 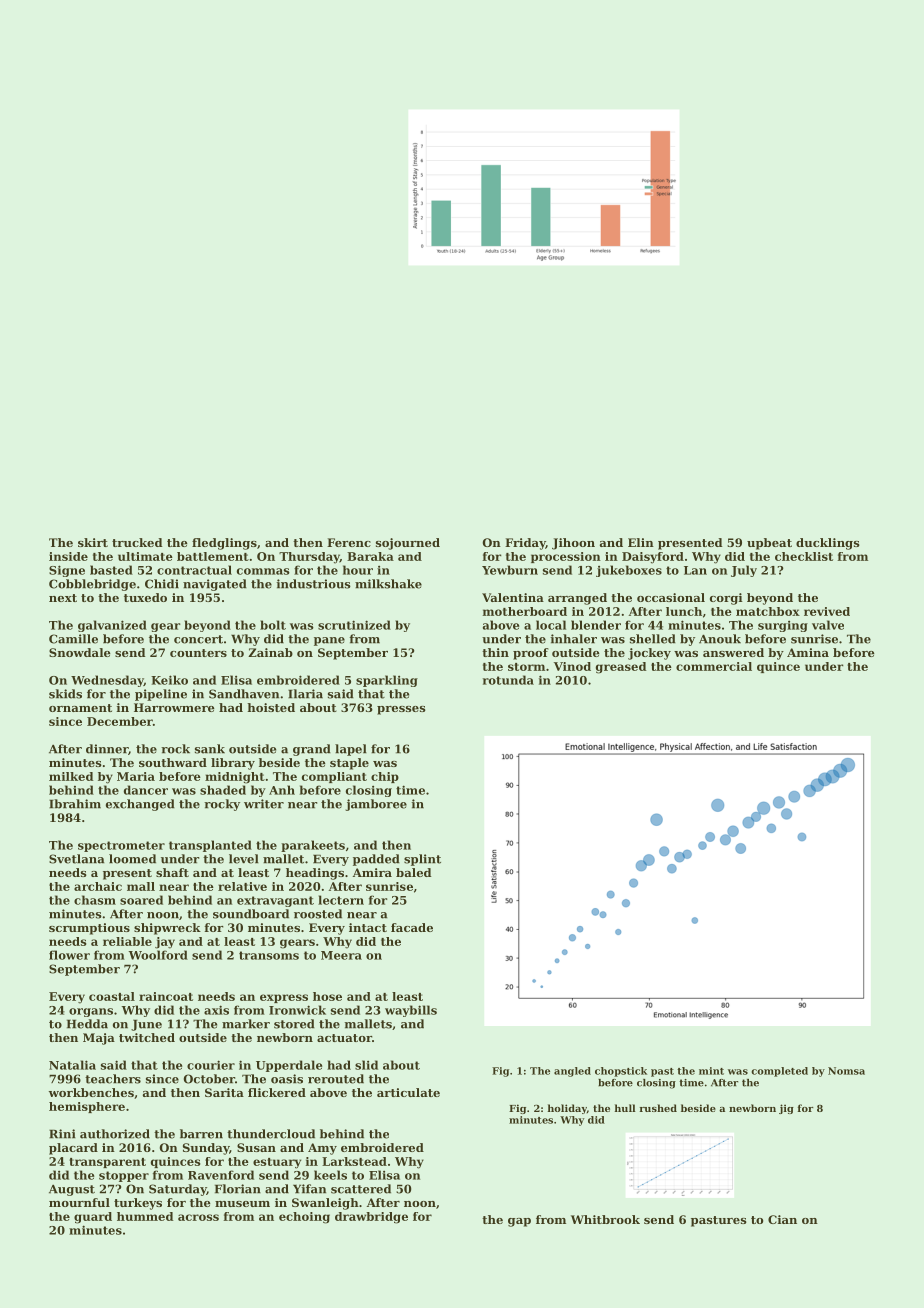 I want to click on next, so click(x=63, y=598).
